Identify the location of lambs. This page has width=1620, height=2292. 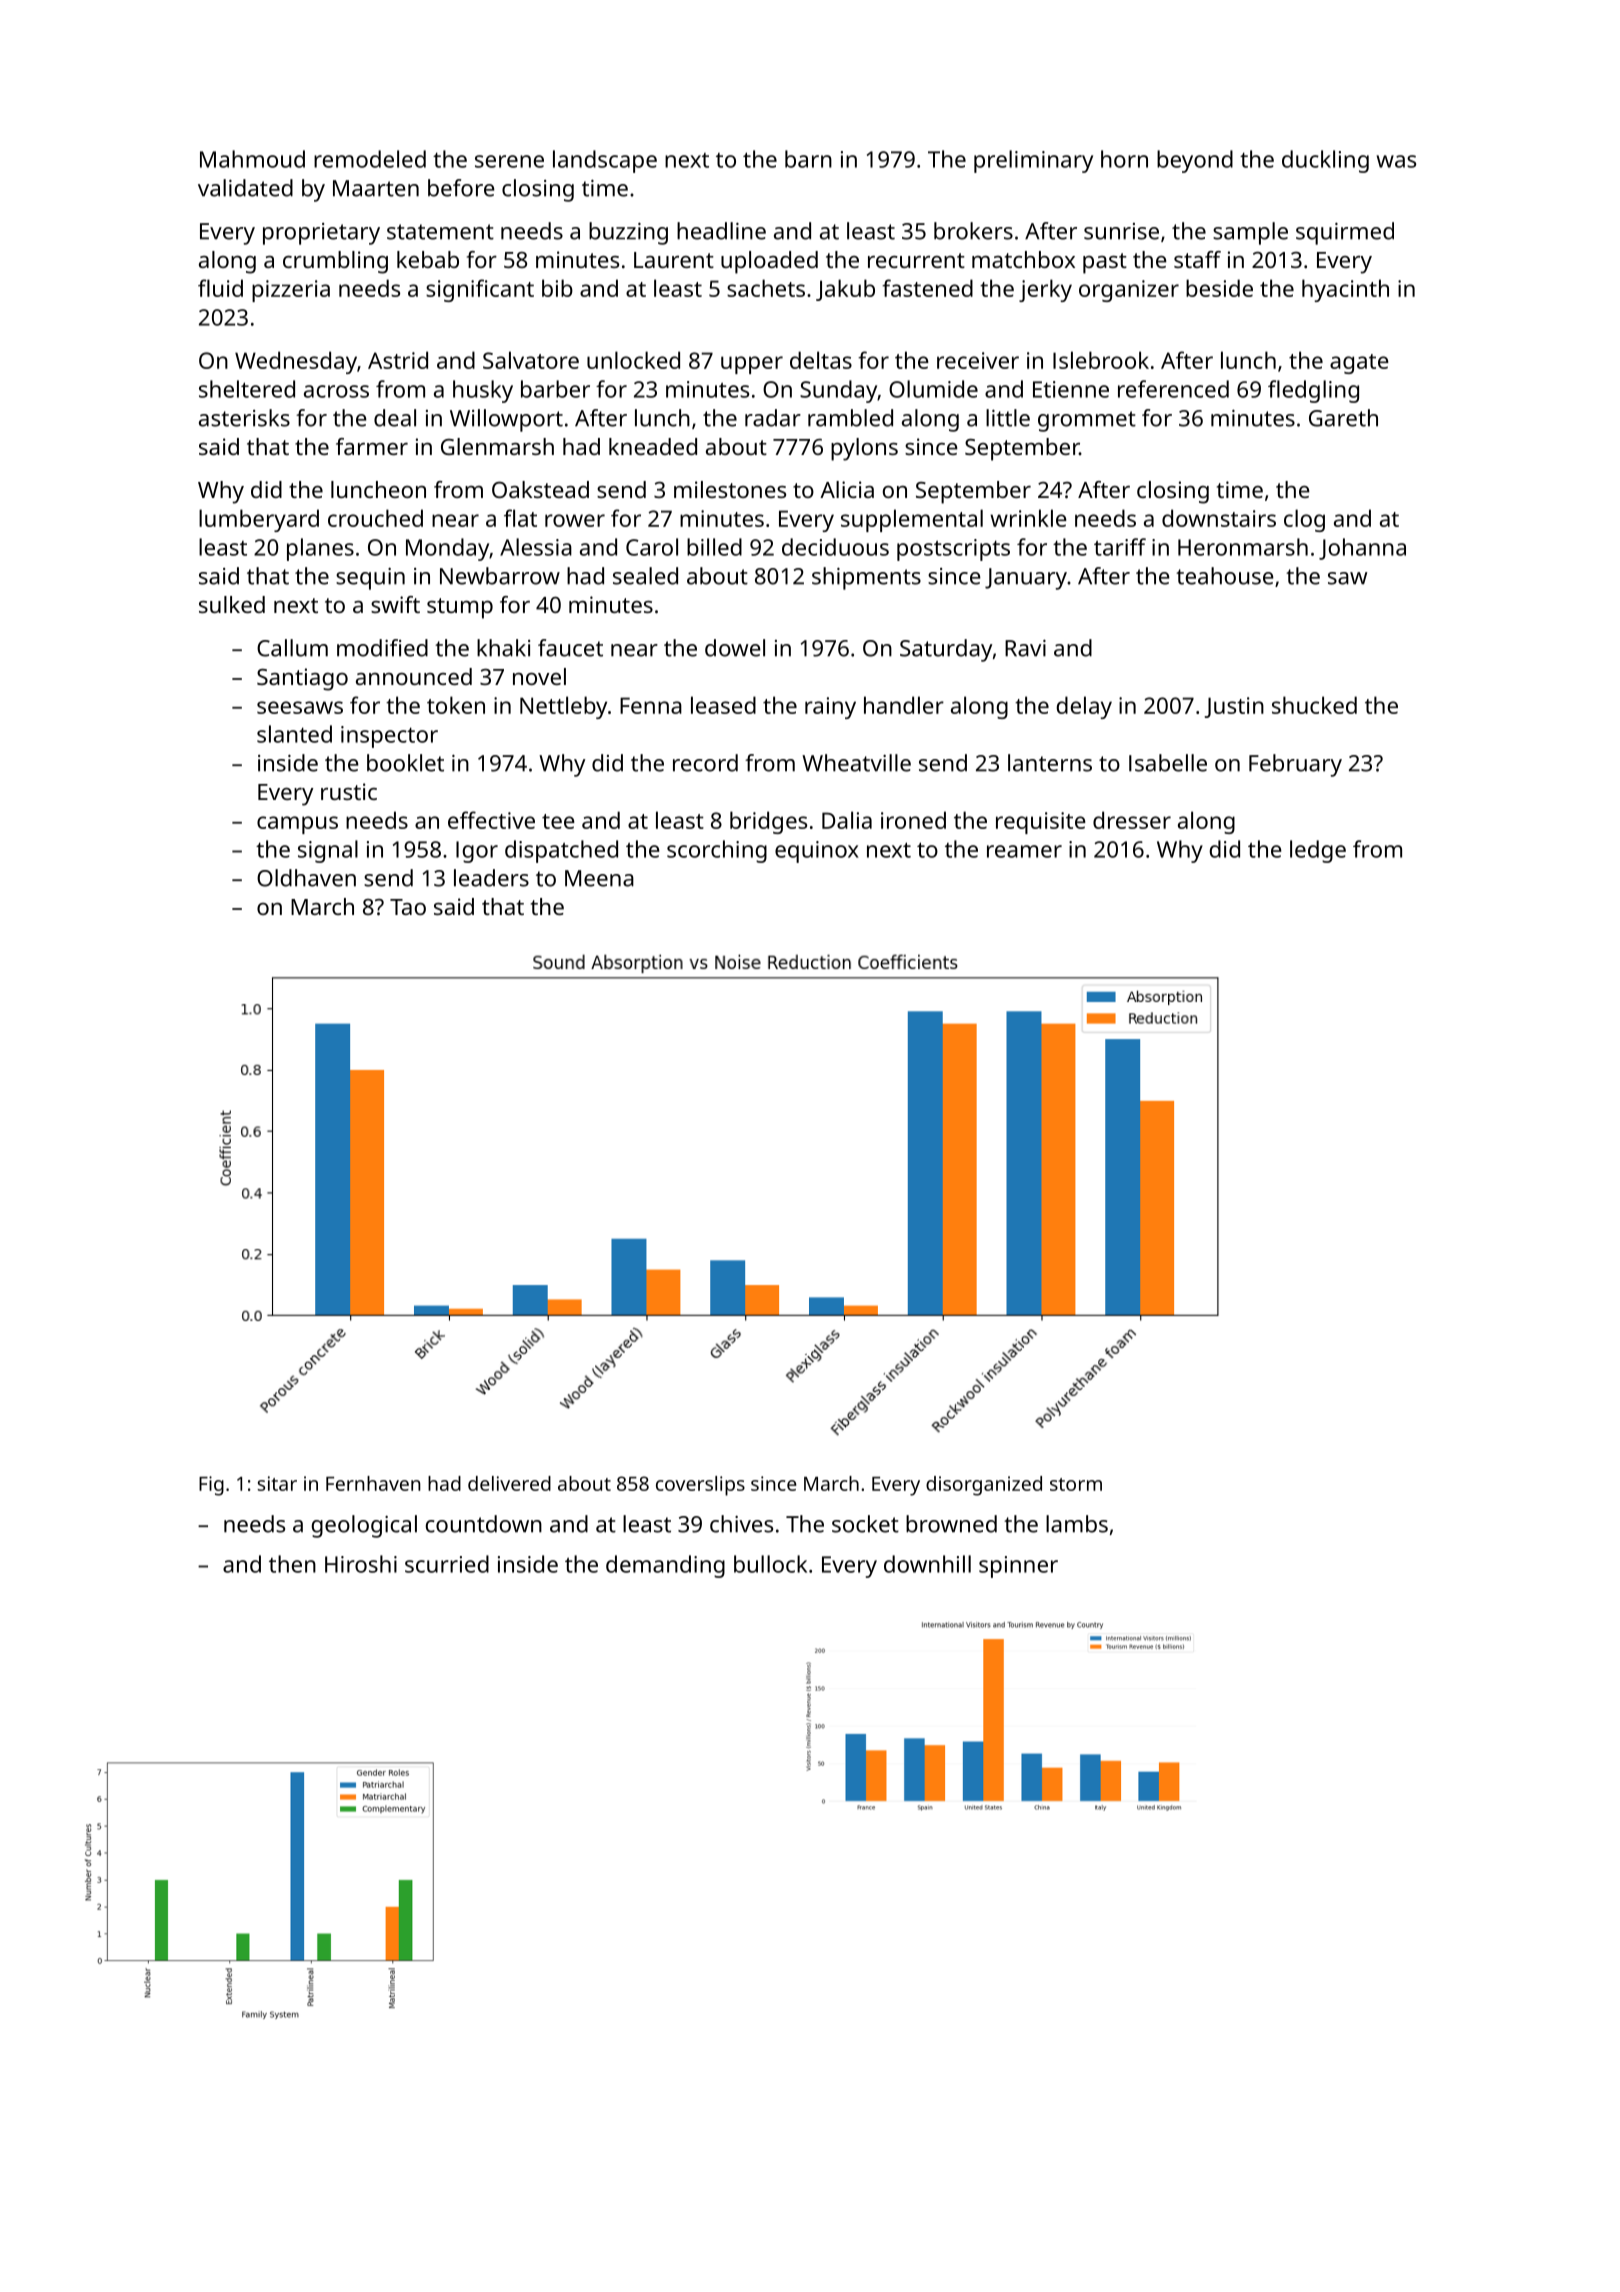
(1077, 1524).
